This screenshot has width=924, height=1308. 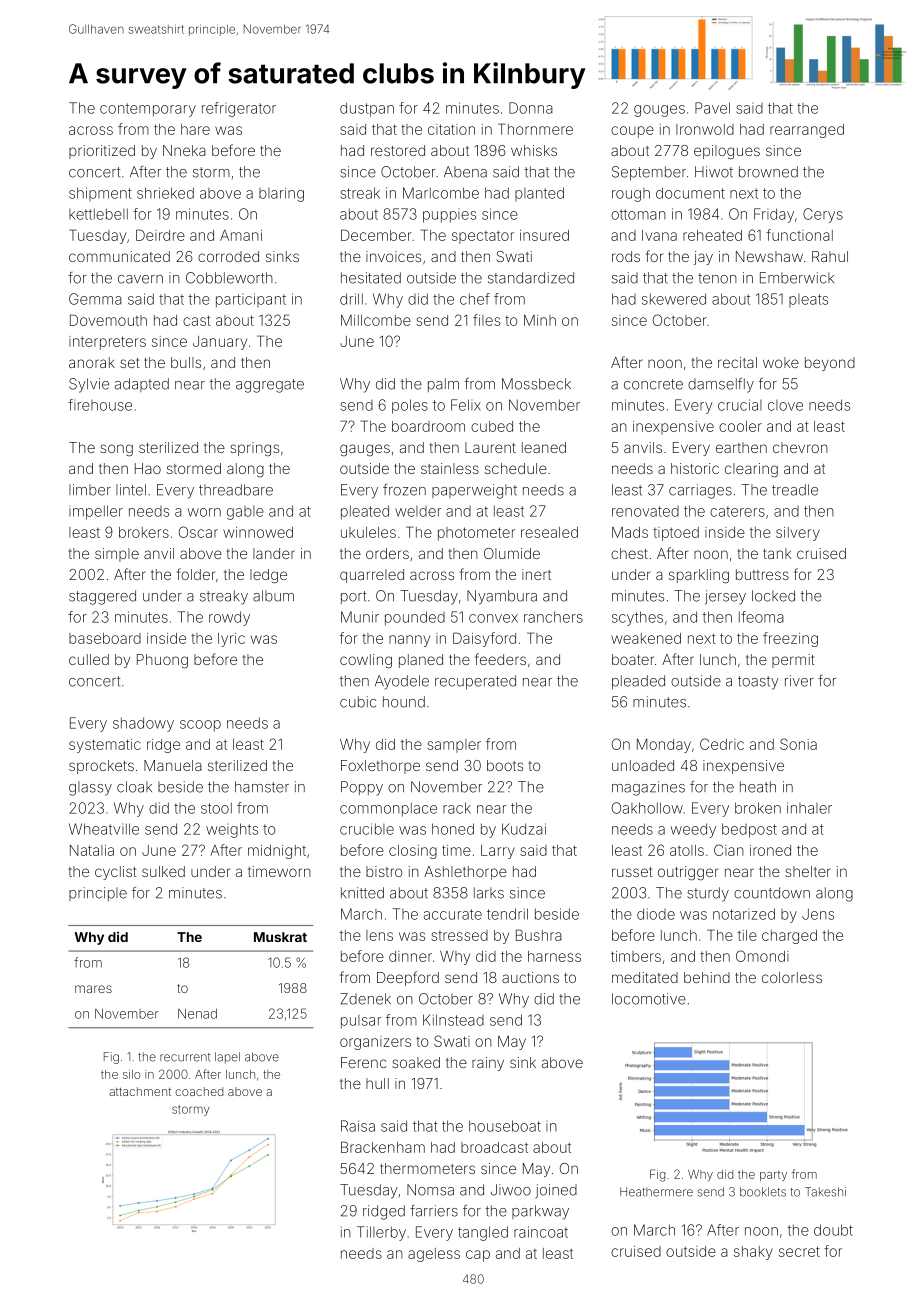 What do you see at coordinates (808, 300) in the screenshot?
I see `pleats` at bounding box center [808, 300].
